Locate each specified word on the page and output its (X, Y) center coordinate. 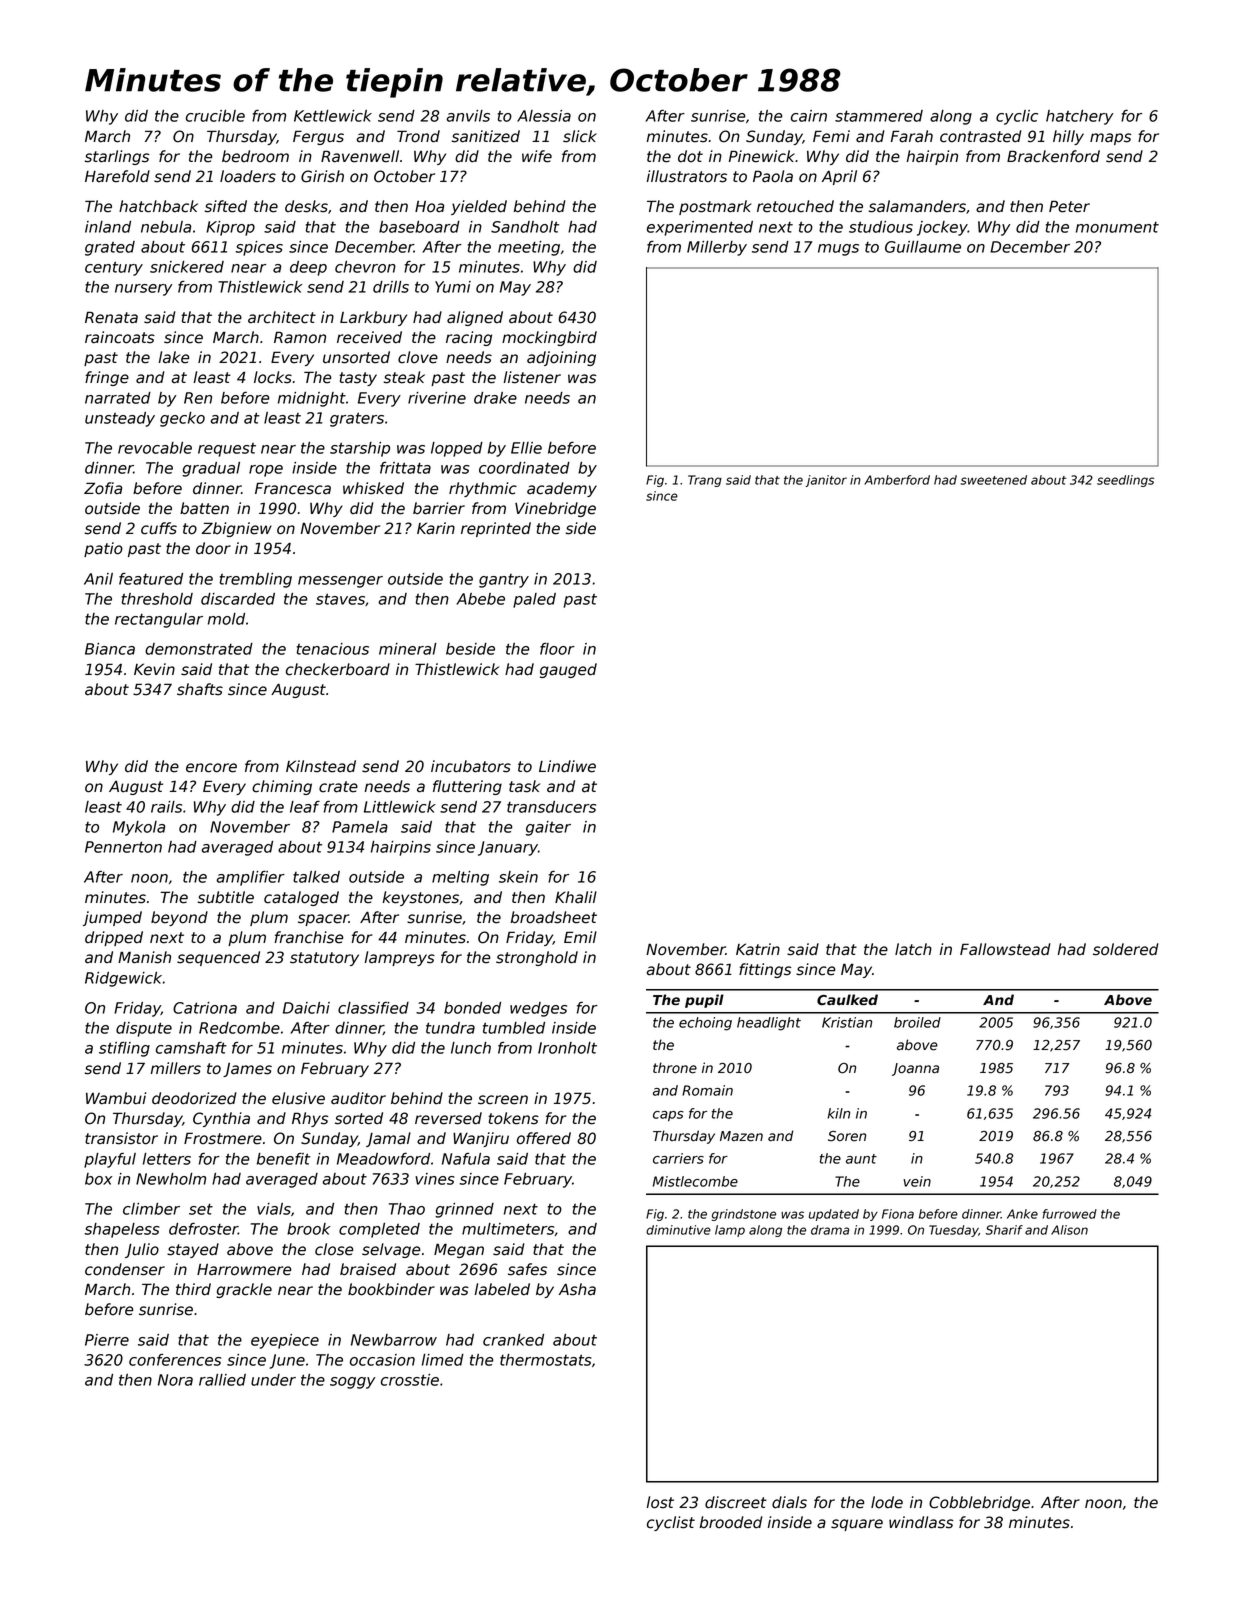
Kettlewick (333, 116)
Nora (175, 1380)
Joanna (915, 1069)
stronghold (537, 958)
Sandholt (525, 227)
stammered (879, 116)
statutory (324, 959)
